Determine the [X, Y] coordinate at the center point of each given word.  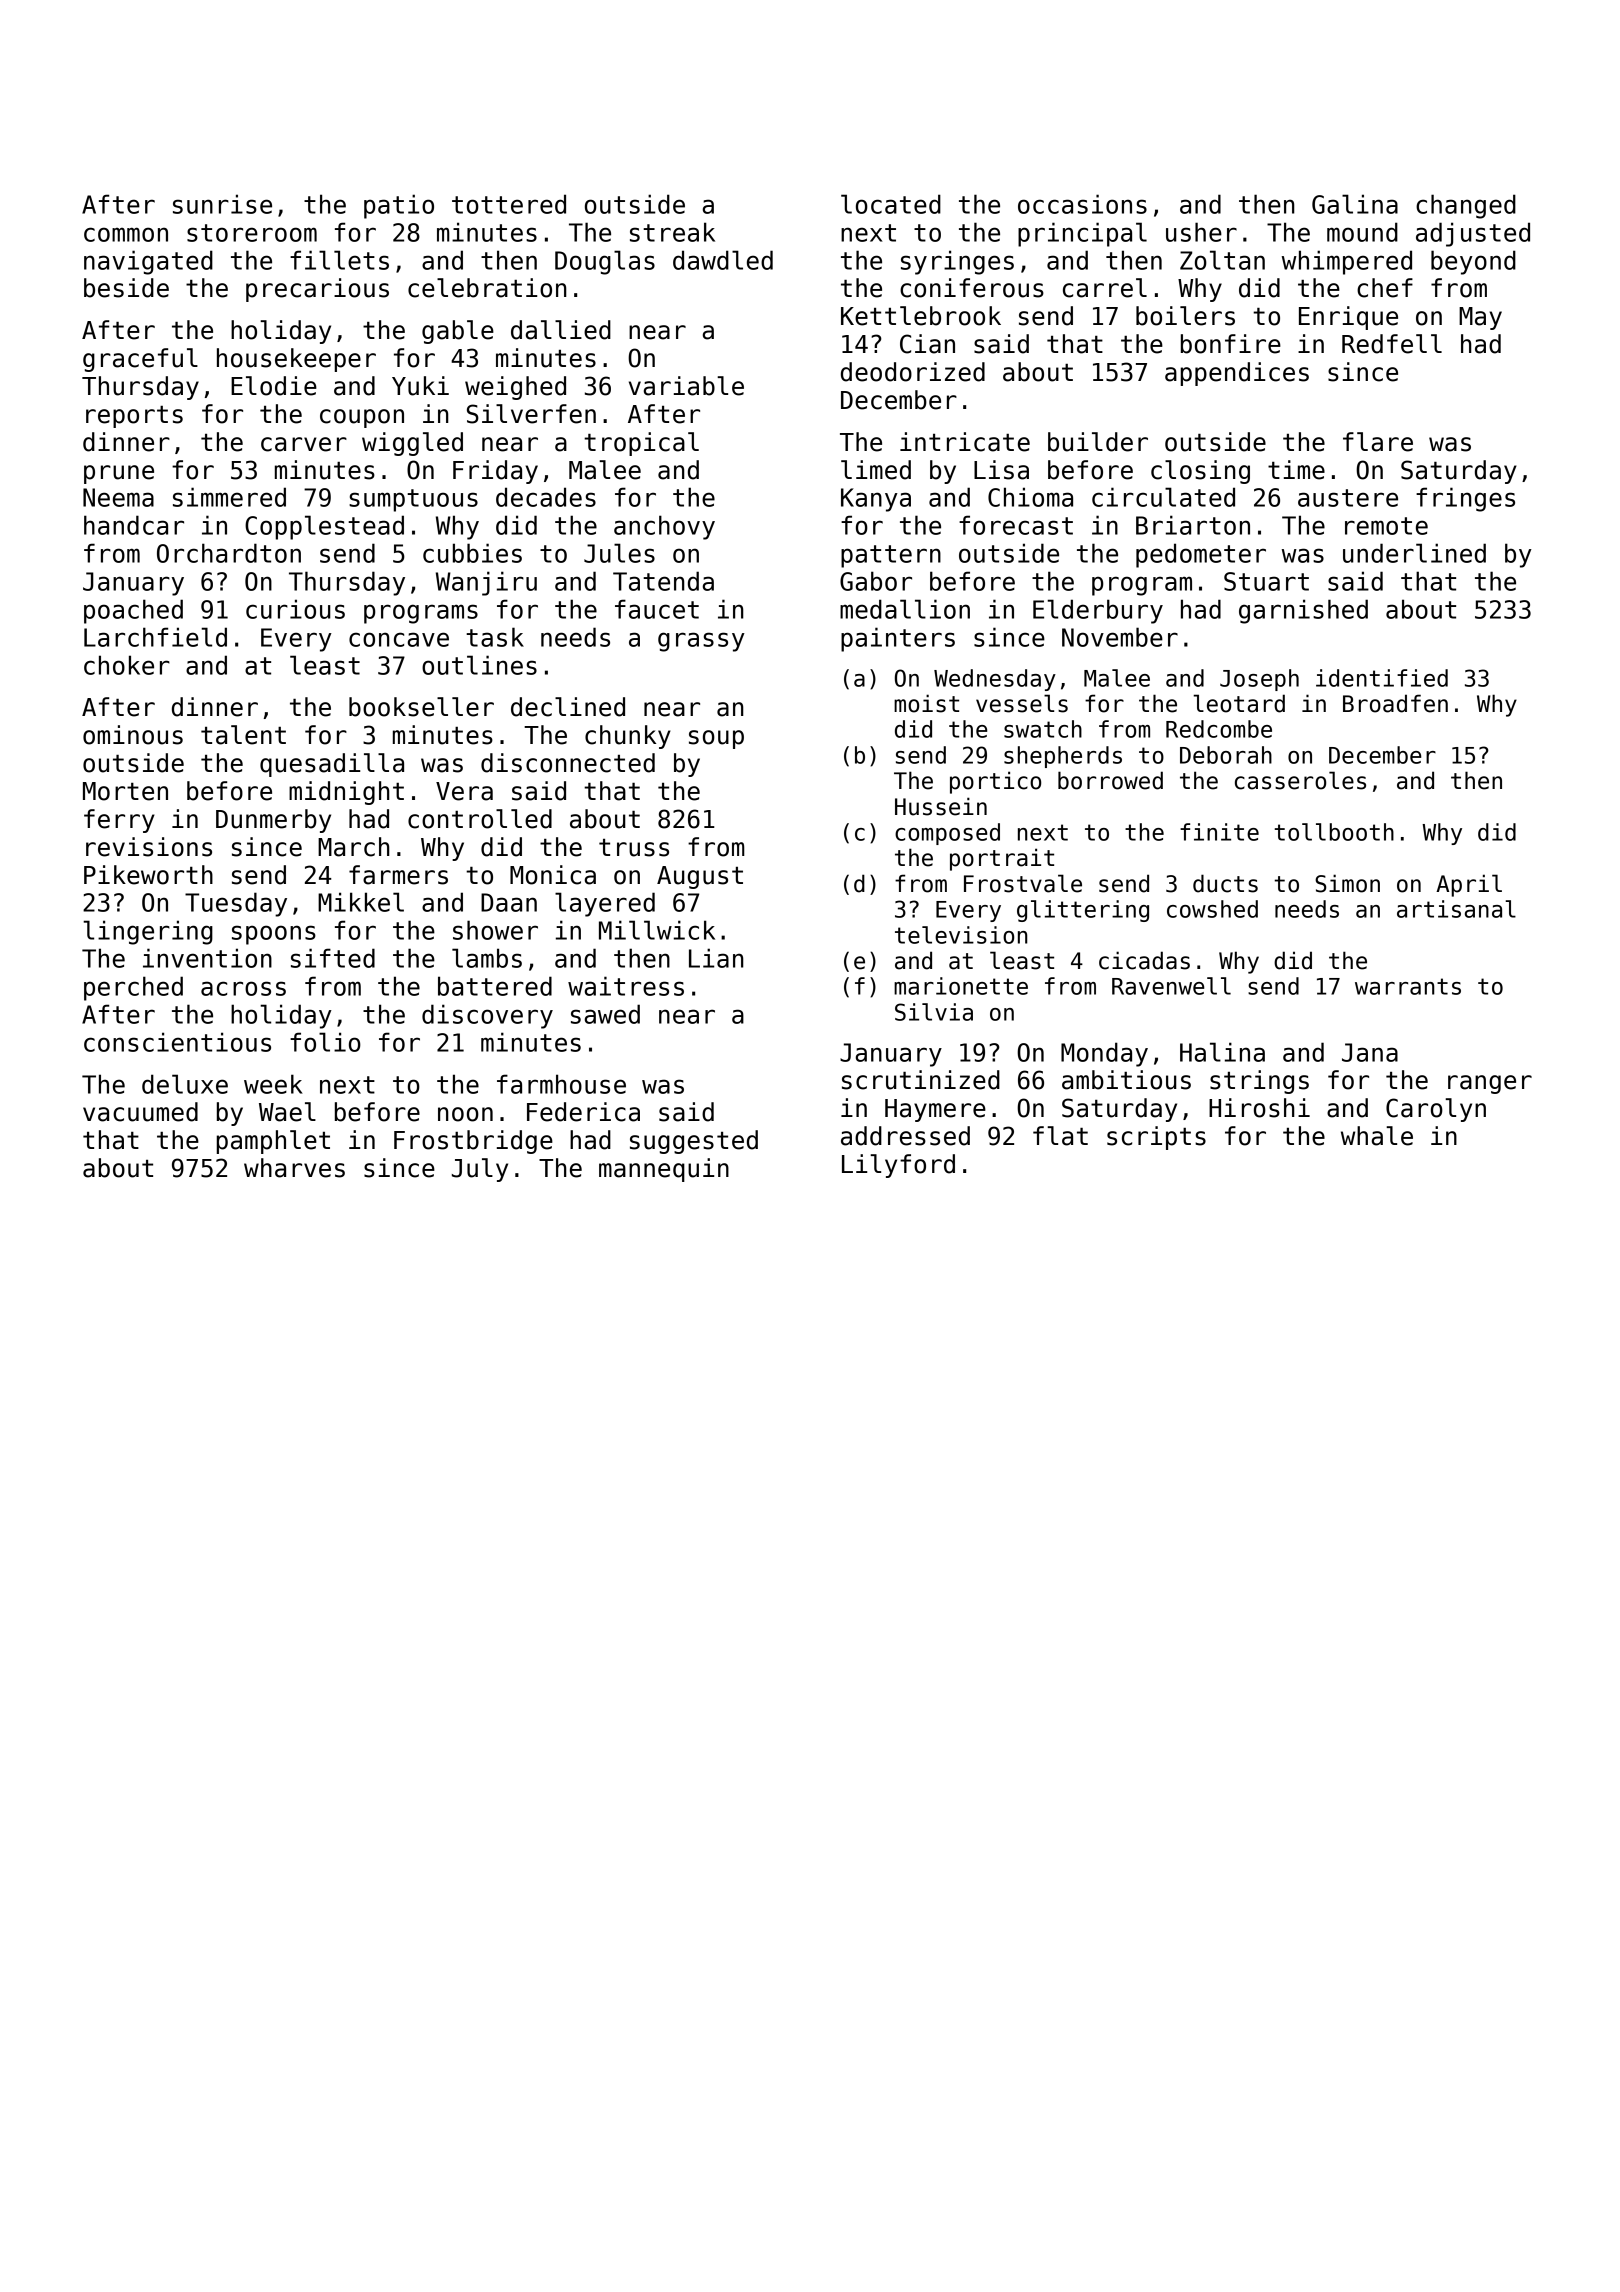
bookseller [421, 707]
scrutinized [921, 1080]
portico [995, 782]
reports [134, 417]
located [891, 204]
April [1469, 885]
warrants [1408, 986]
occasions [1082, 204]
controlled [480, 819]
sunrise [222, 204]
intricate [965, 442]
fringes [1465, 499]
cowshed [1212, 909]
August [700, 877]
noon [465, 1114]
